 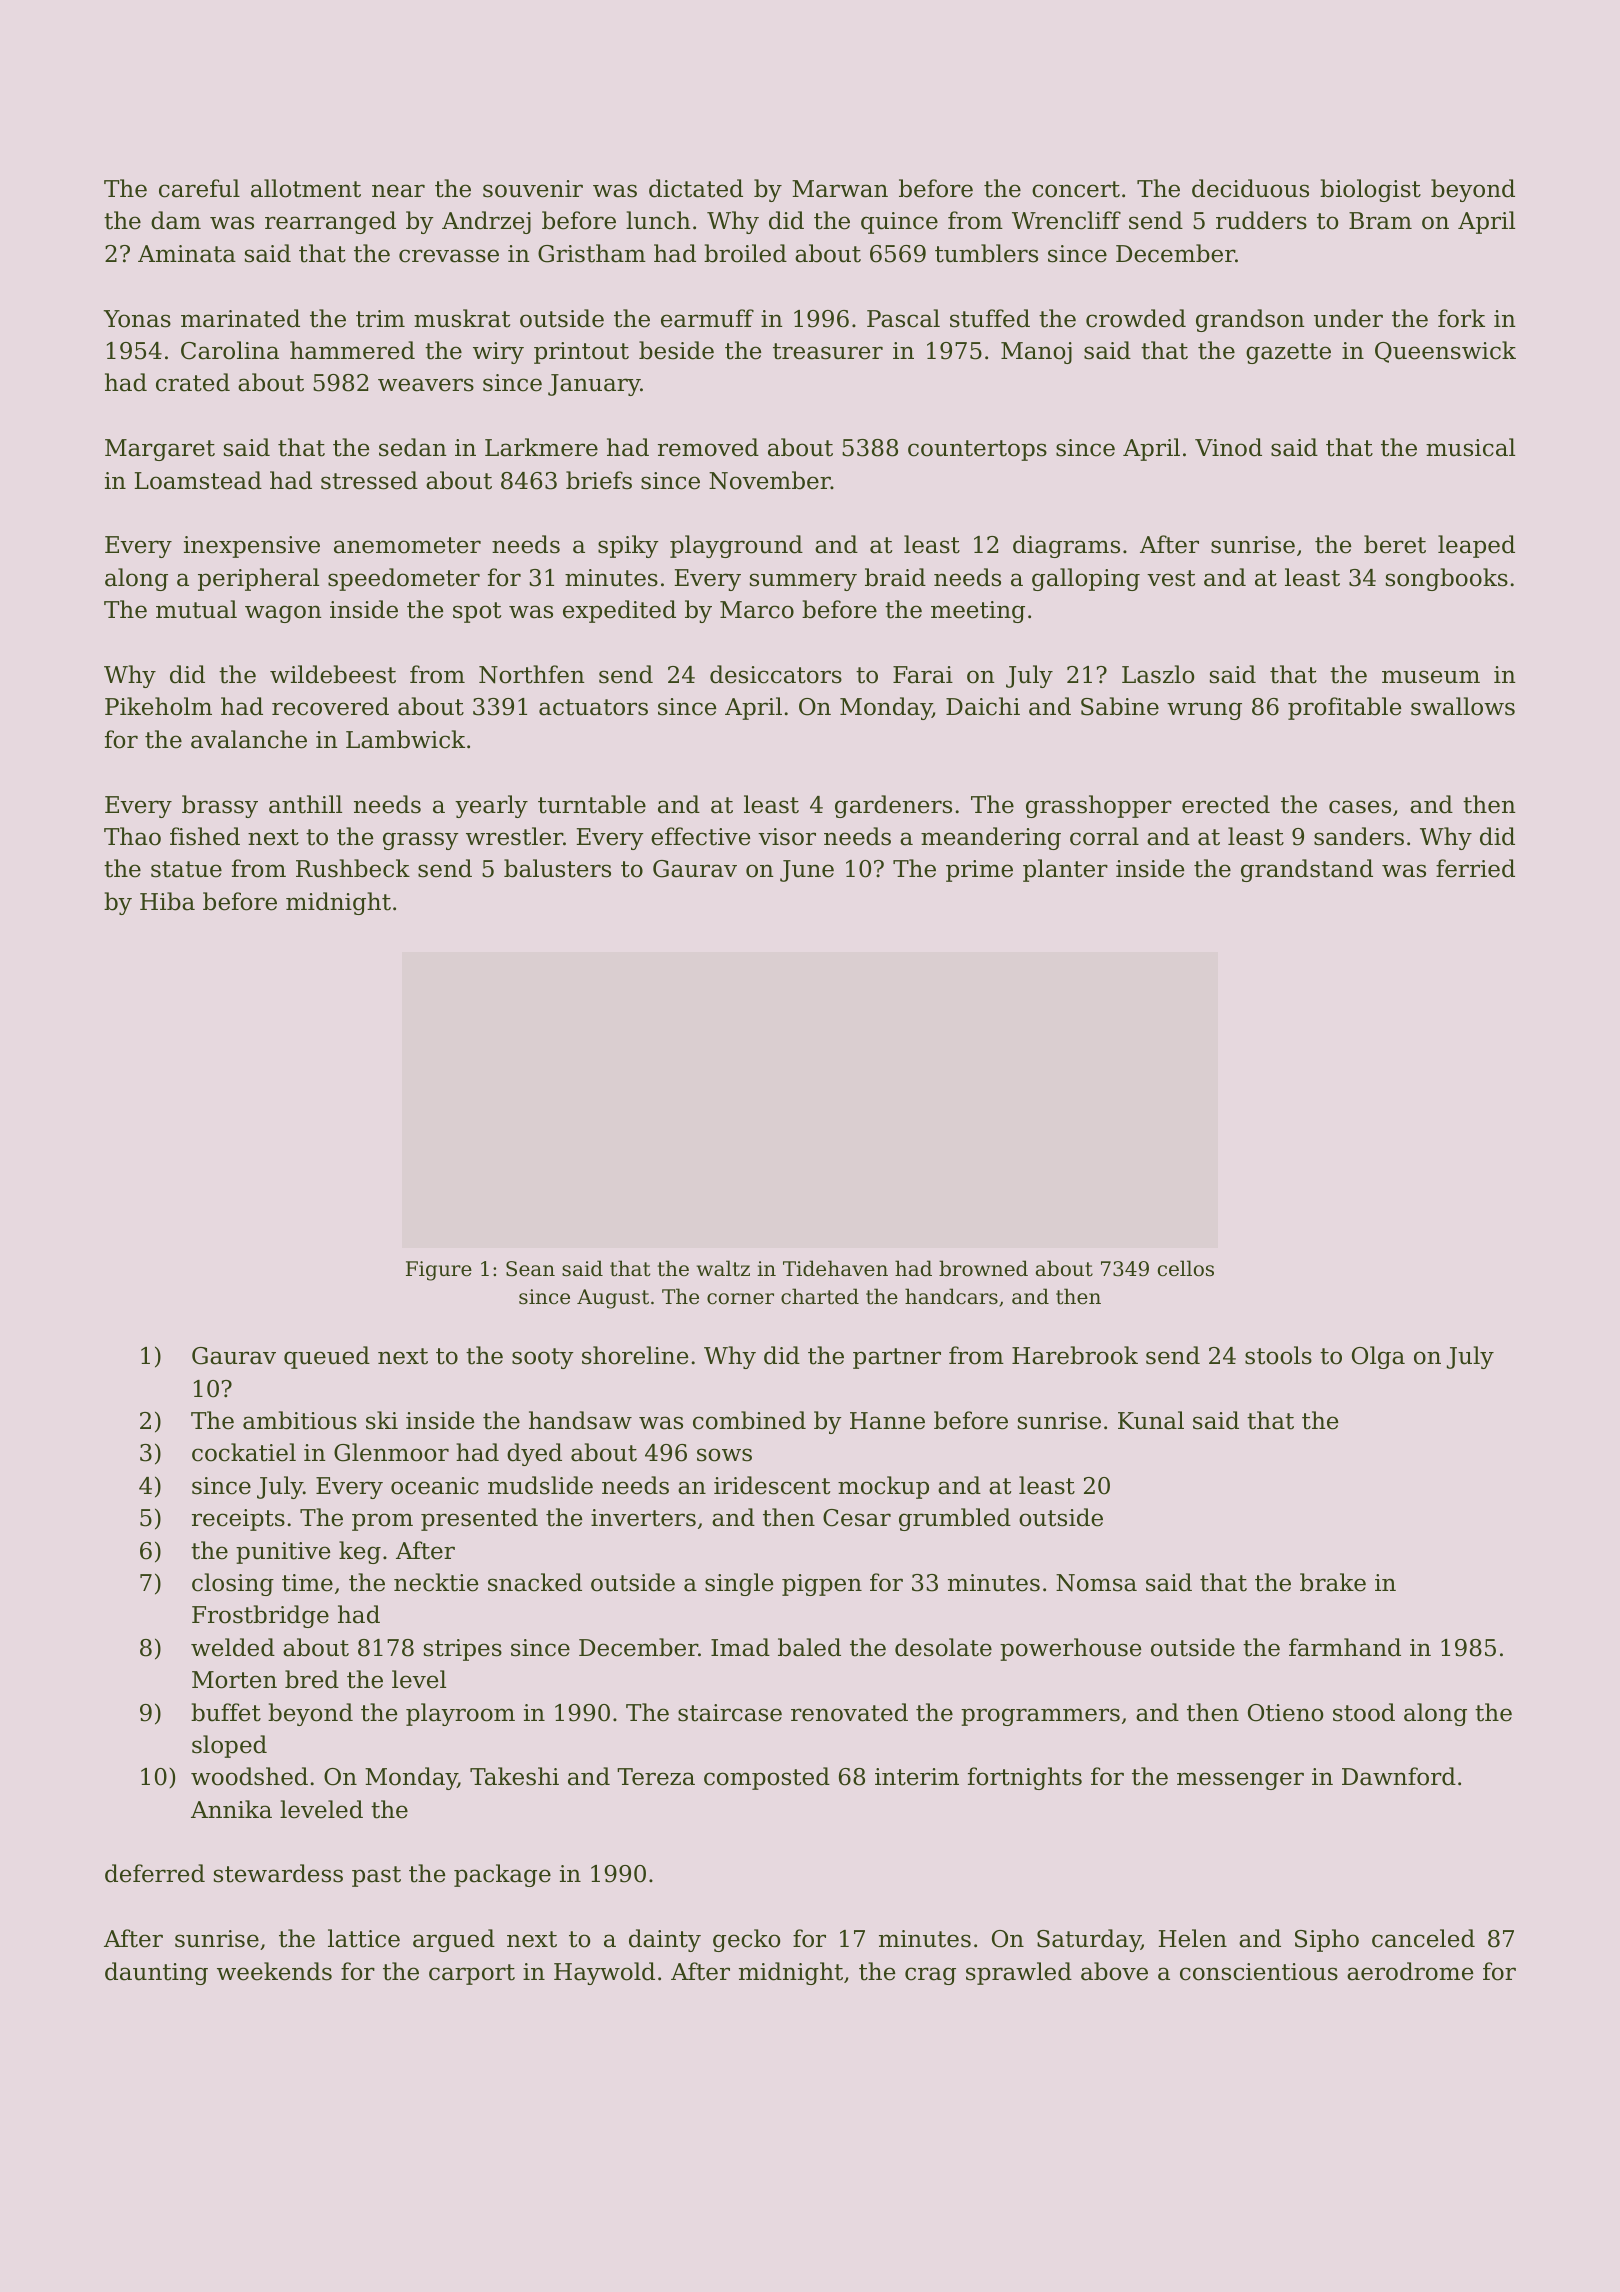 I want to click on concert, so click(x=1076, y=189).
